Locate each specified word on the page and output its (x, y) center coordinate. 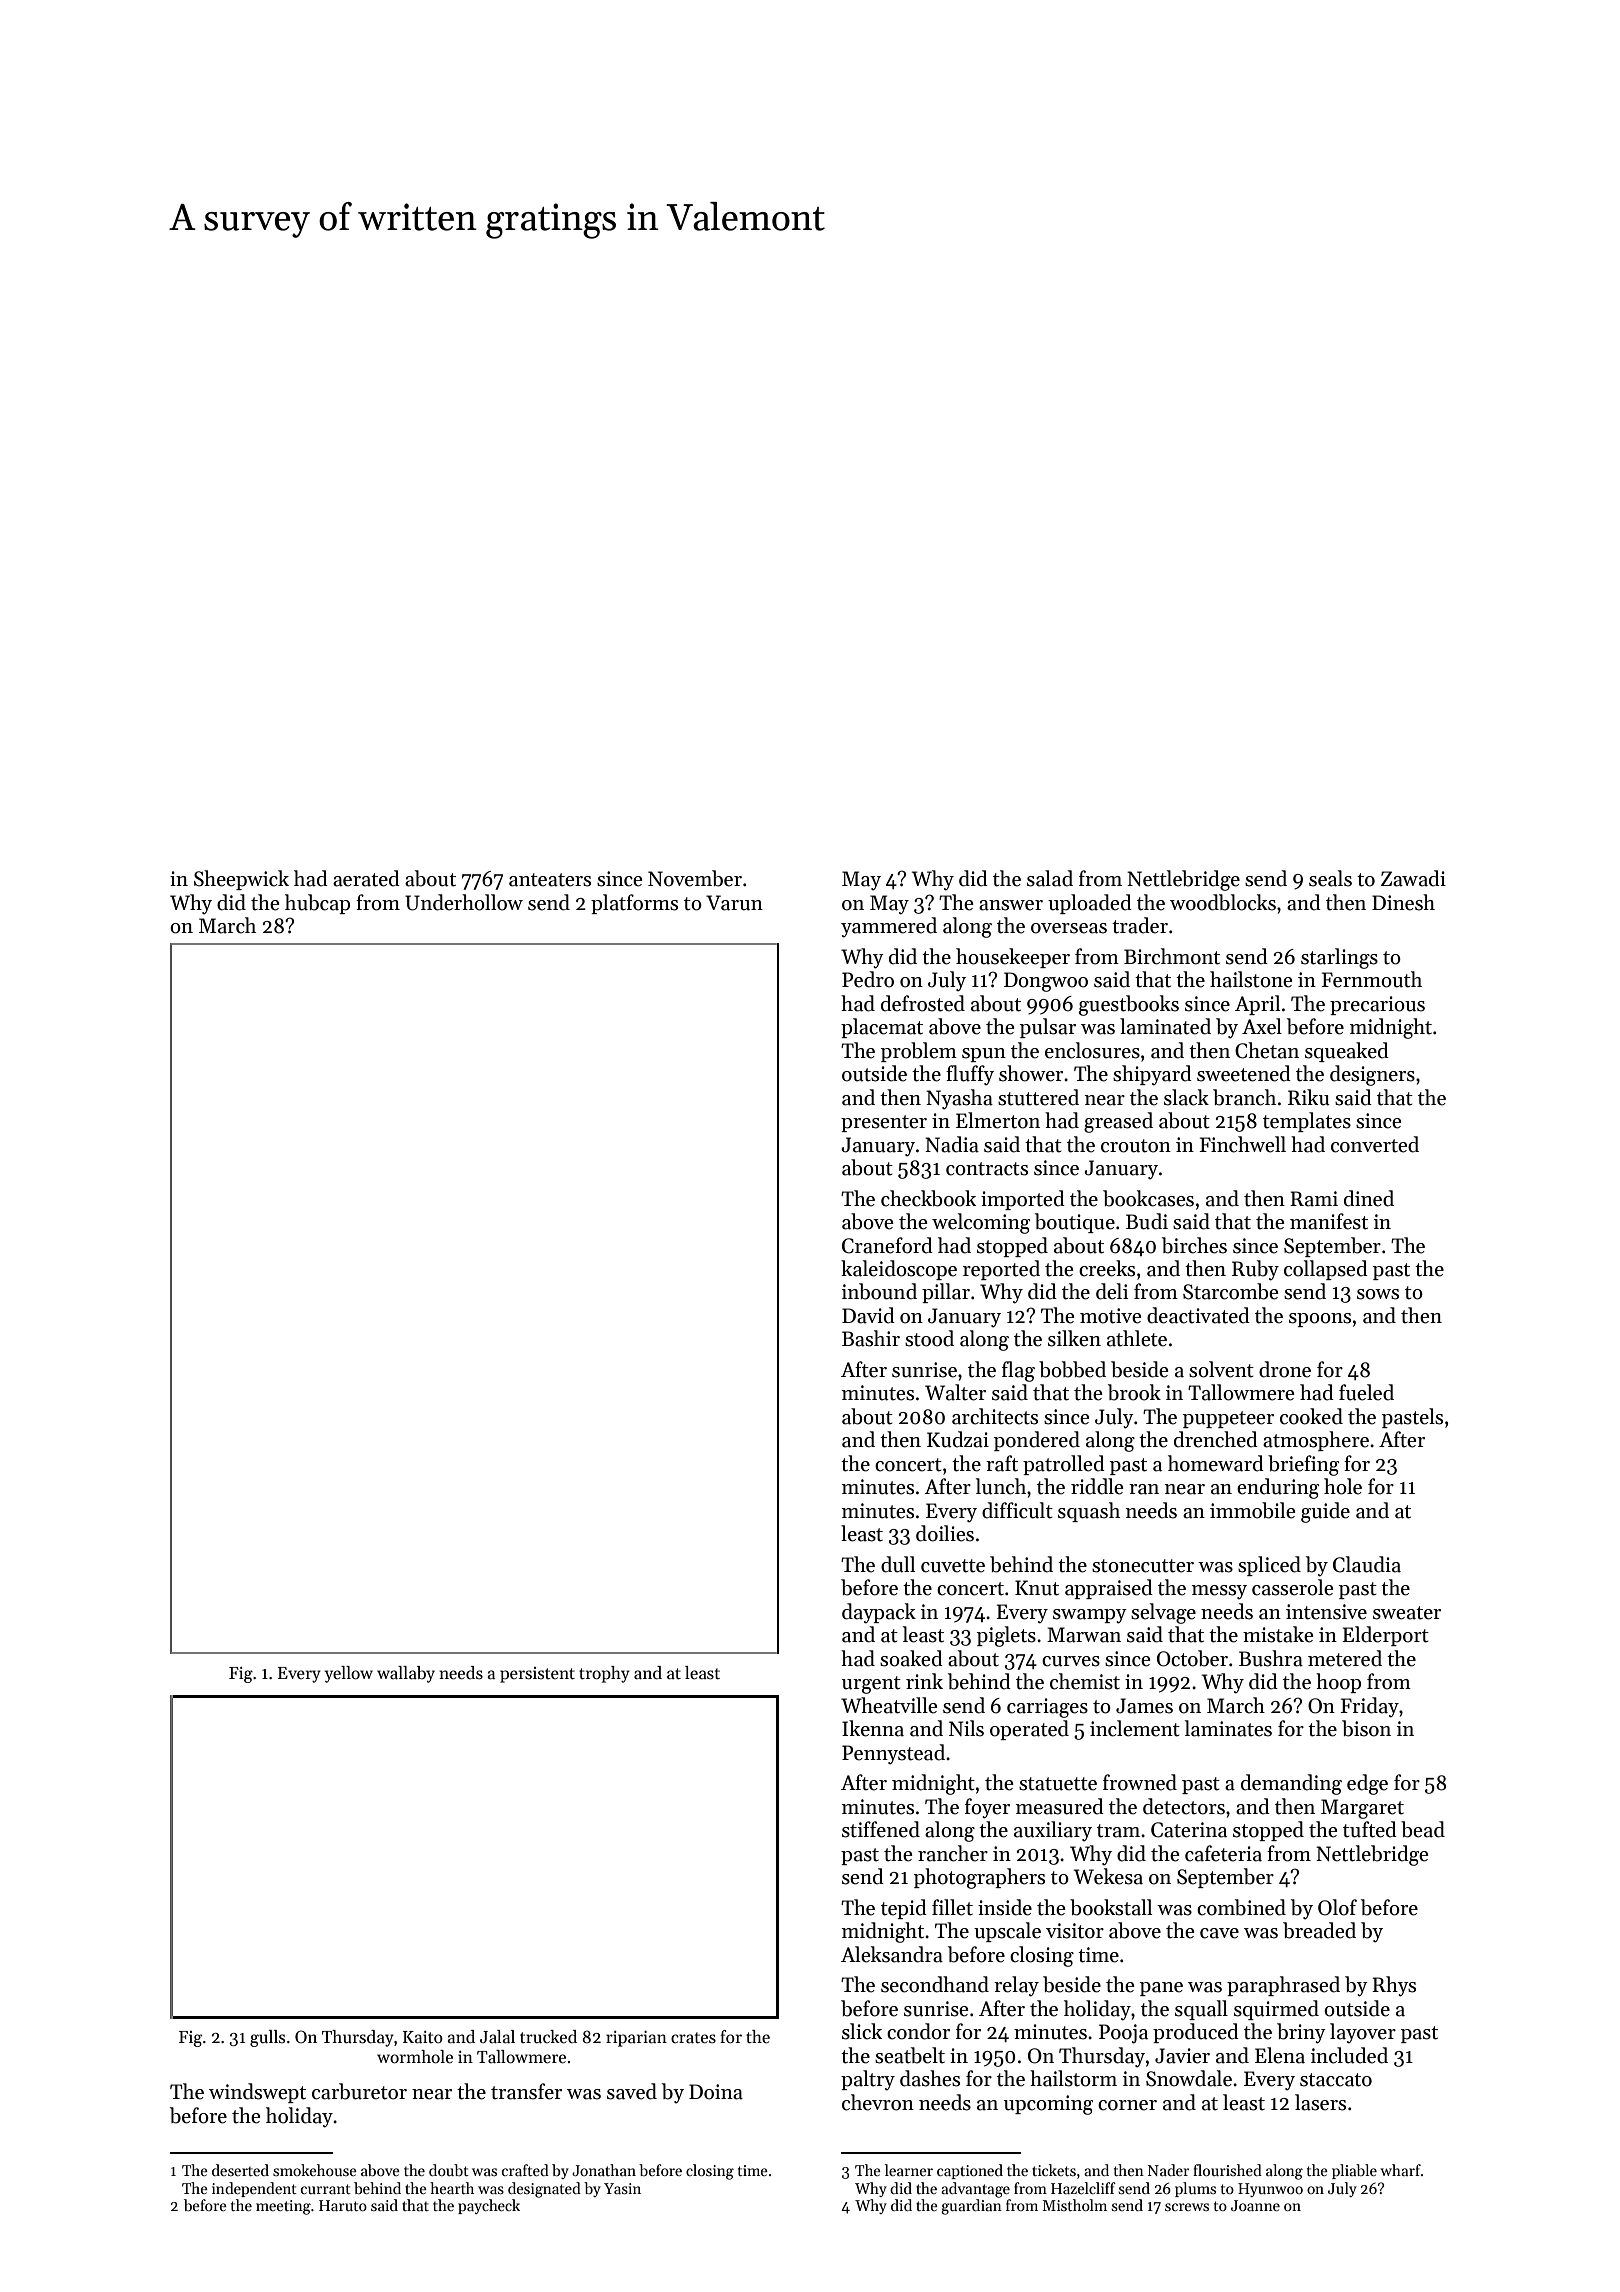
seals (1330, 878)
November (695, 878)
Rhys (1394, 1986)
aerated (366, 878)
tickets (1054, 2170)
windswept (257, 2093)
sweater (1407, 1613)
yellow (349, 1674)
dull (898, 1564)
